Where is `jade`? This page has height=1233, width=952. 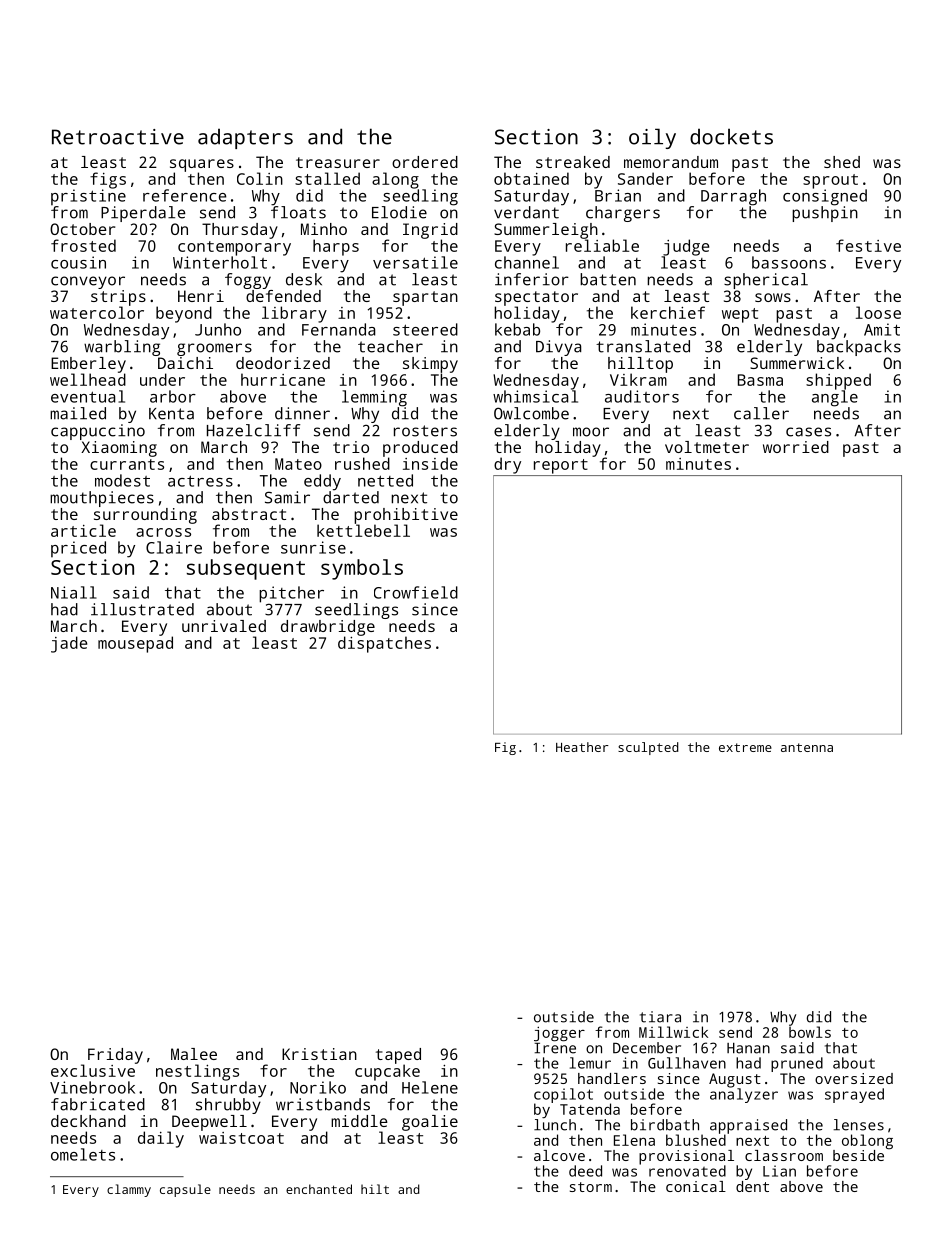 jade is located at coordinates (69, 644).
